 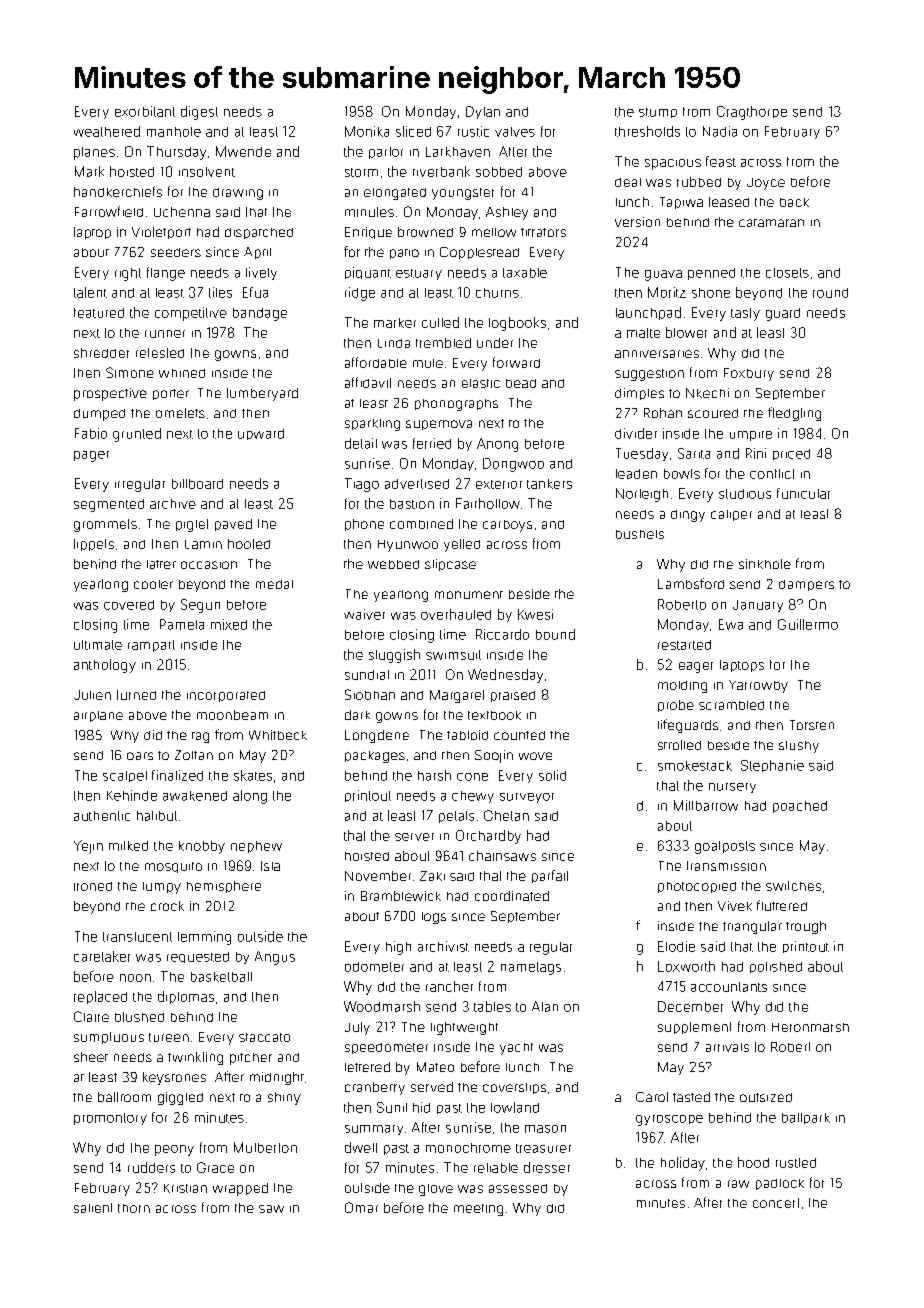 What do you see at coordinates (752, 113) in the page?
I see `Cragthorpe` at bounding box center [752, 113].
